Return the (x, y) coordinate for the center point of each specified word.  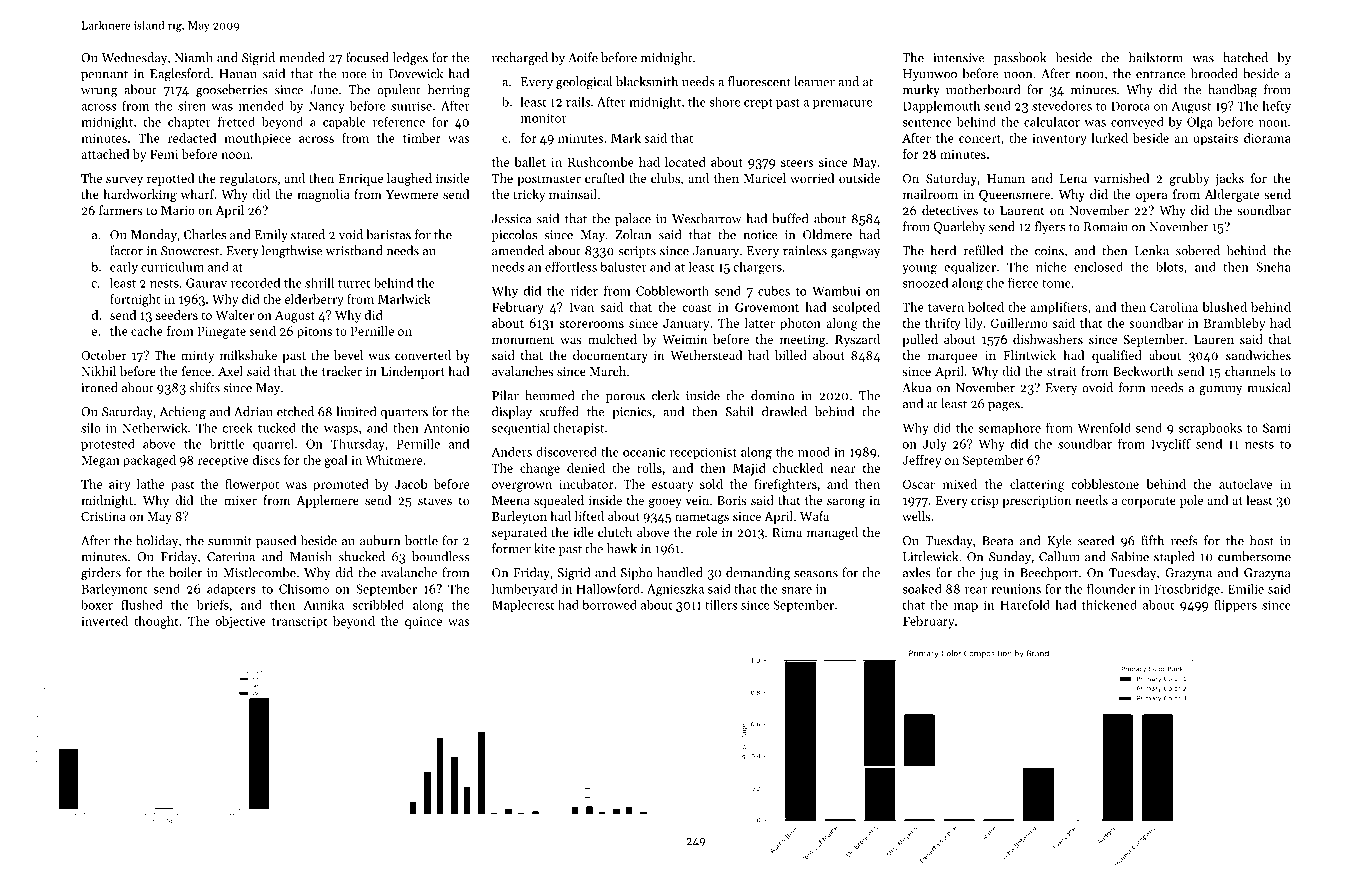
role (706, 532)
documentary (610, 356)
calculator (1052, 122)
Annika (323, 605)
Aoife (583, 57)
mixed (960, 484)
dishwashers (1048, 339)
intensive (958, 58)
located (685, 162)
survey (124, 181)
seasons (816, 574)
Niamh (194, 57)
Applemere (327, 501)
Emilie (1246, 588)
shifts (204, 387)
